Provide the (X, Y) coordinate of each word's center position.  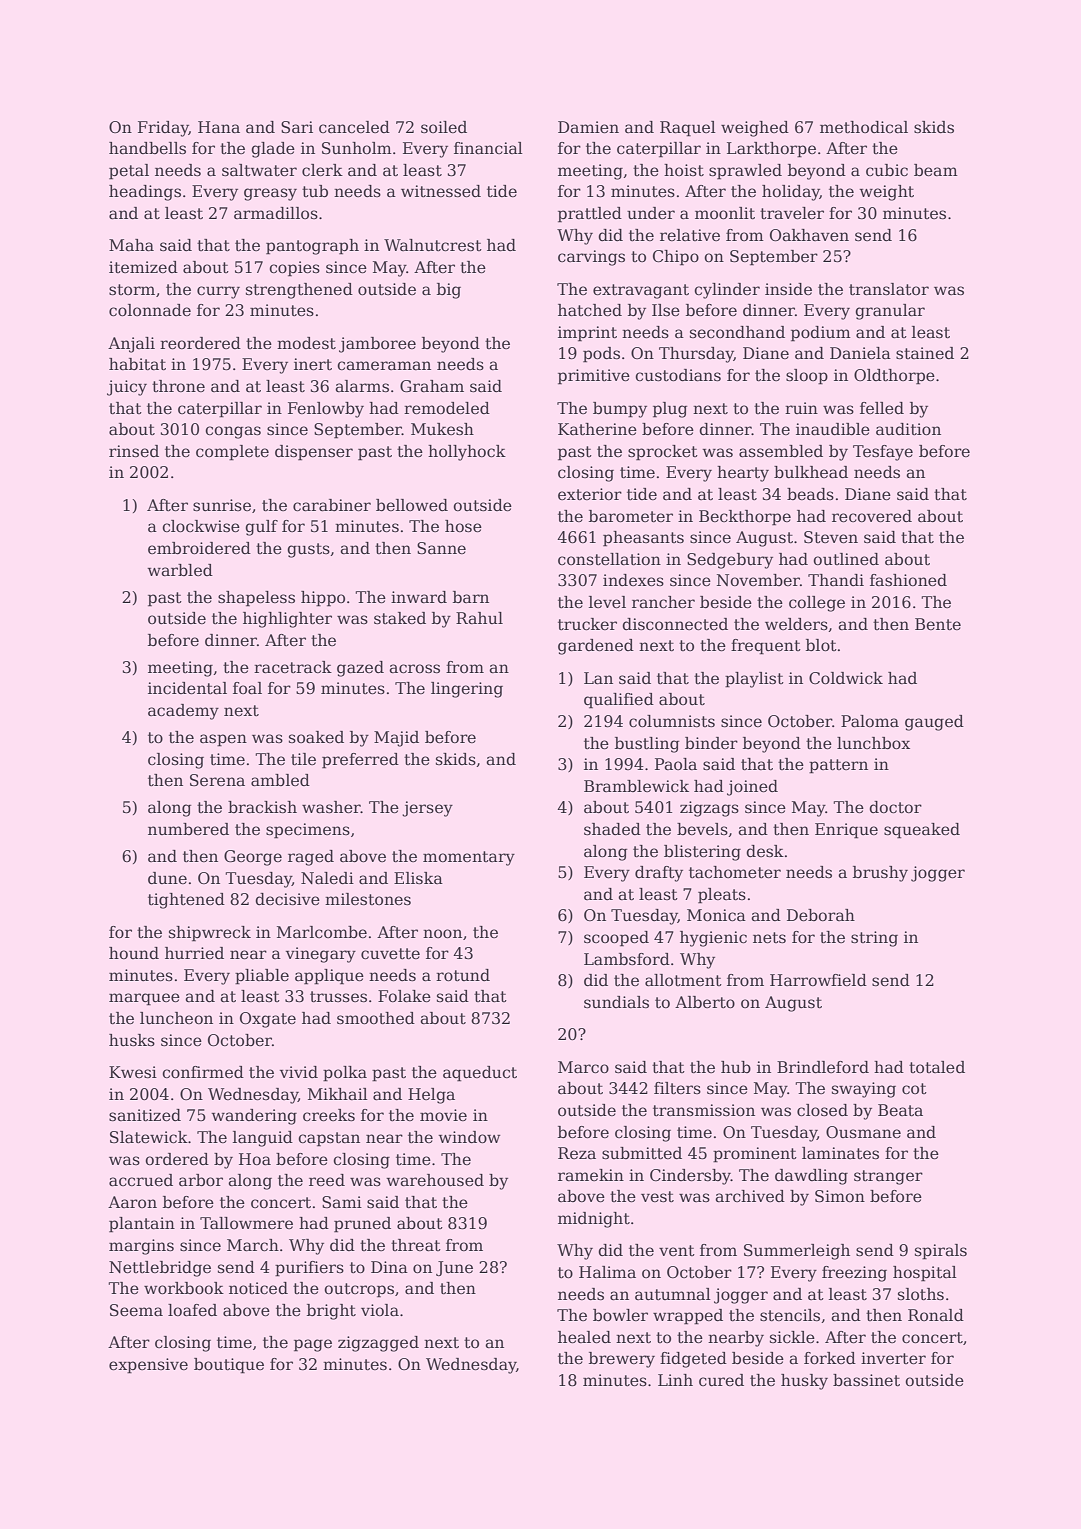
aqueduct (480, 1074)
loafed (192, 1310)
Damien (588, 127)
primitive (594, 377)
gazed (360, 669)
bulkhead (811, 472)
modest (306, 343)
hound (134, 953)
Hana (219, 127)
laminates (840, 1153)
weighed (755, 129)
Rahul (479, 618)
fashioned (908, 580)
